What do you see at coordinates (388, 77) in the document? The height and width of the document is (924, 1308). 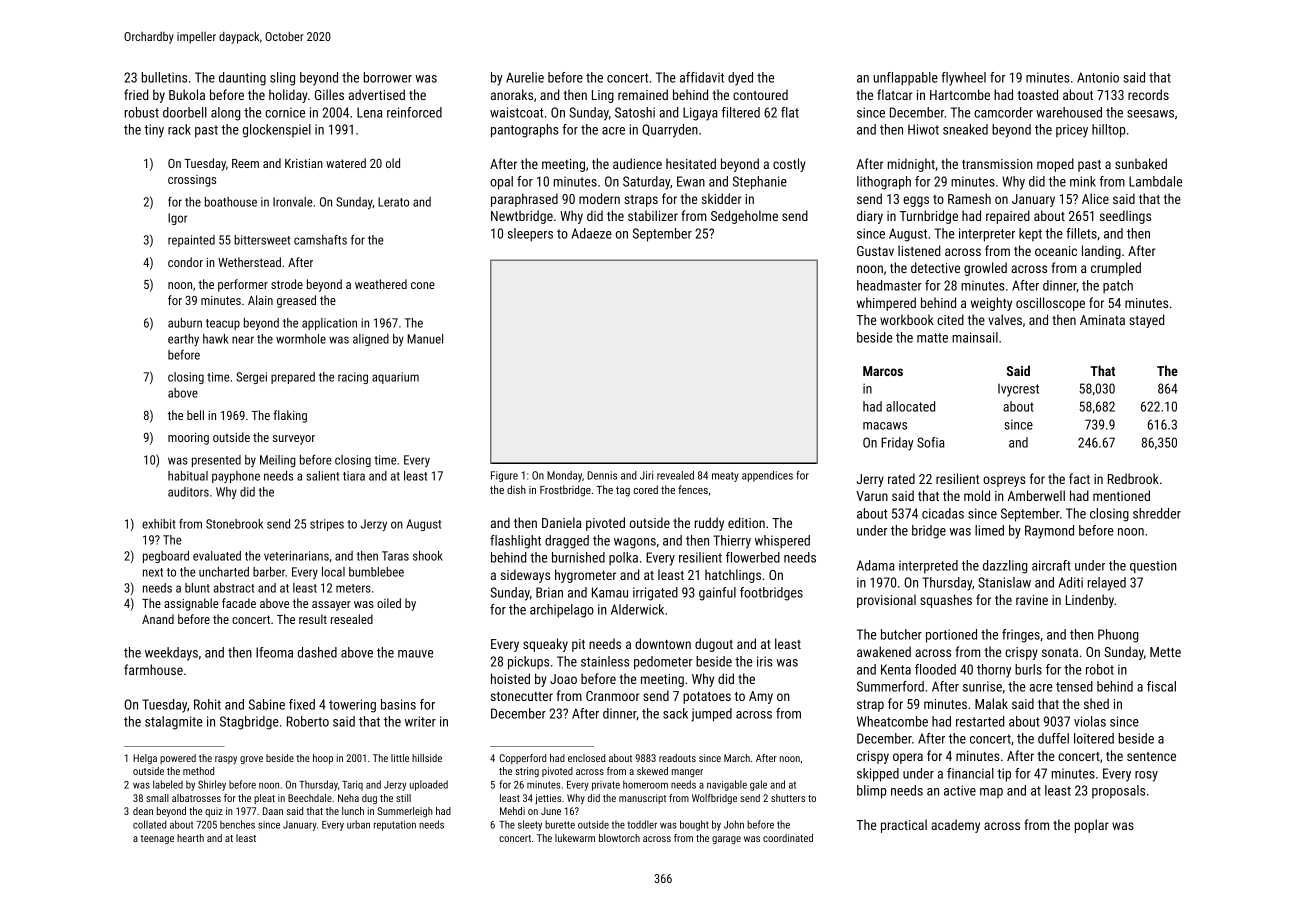 I see `borrower` at bounding box center [388, 77].
